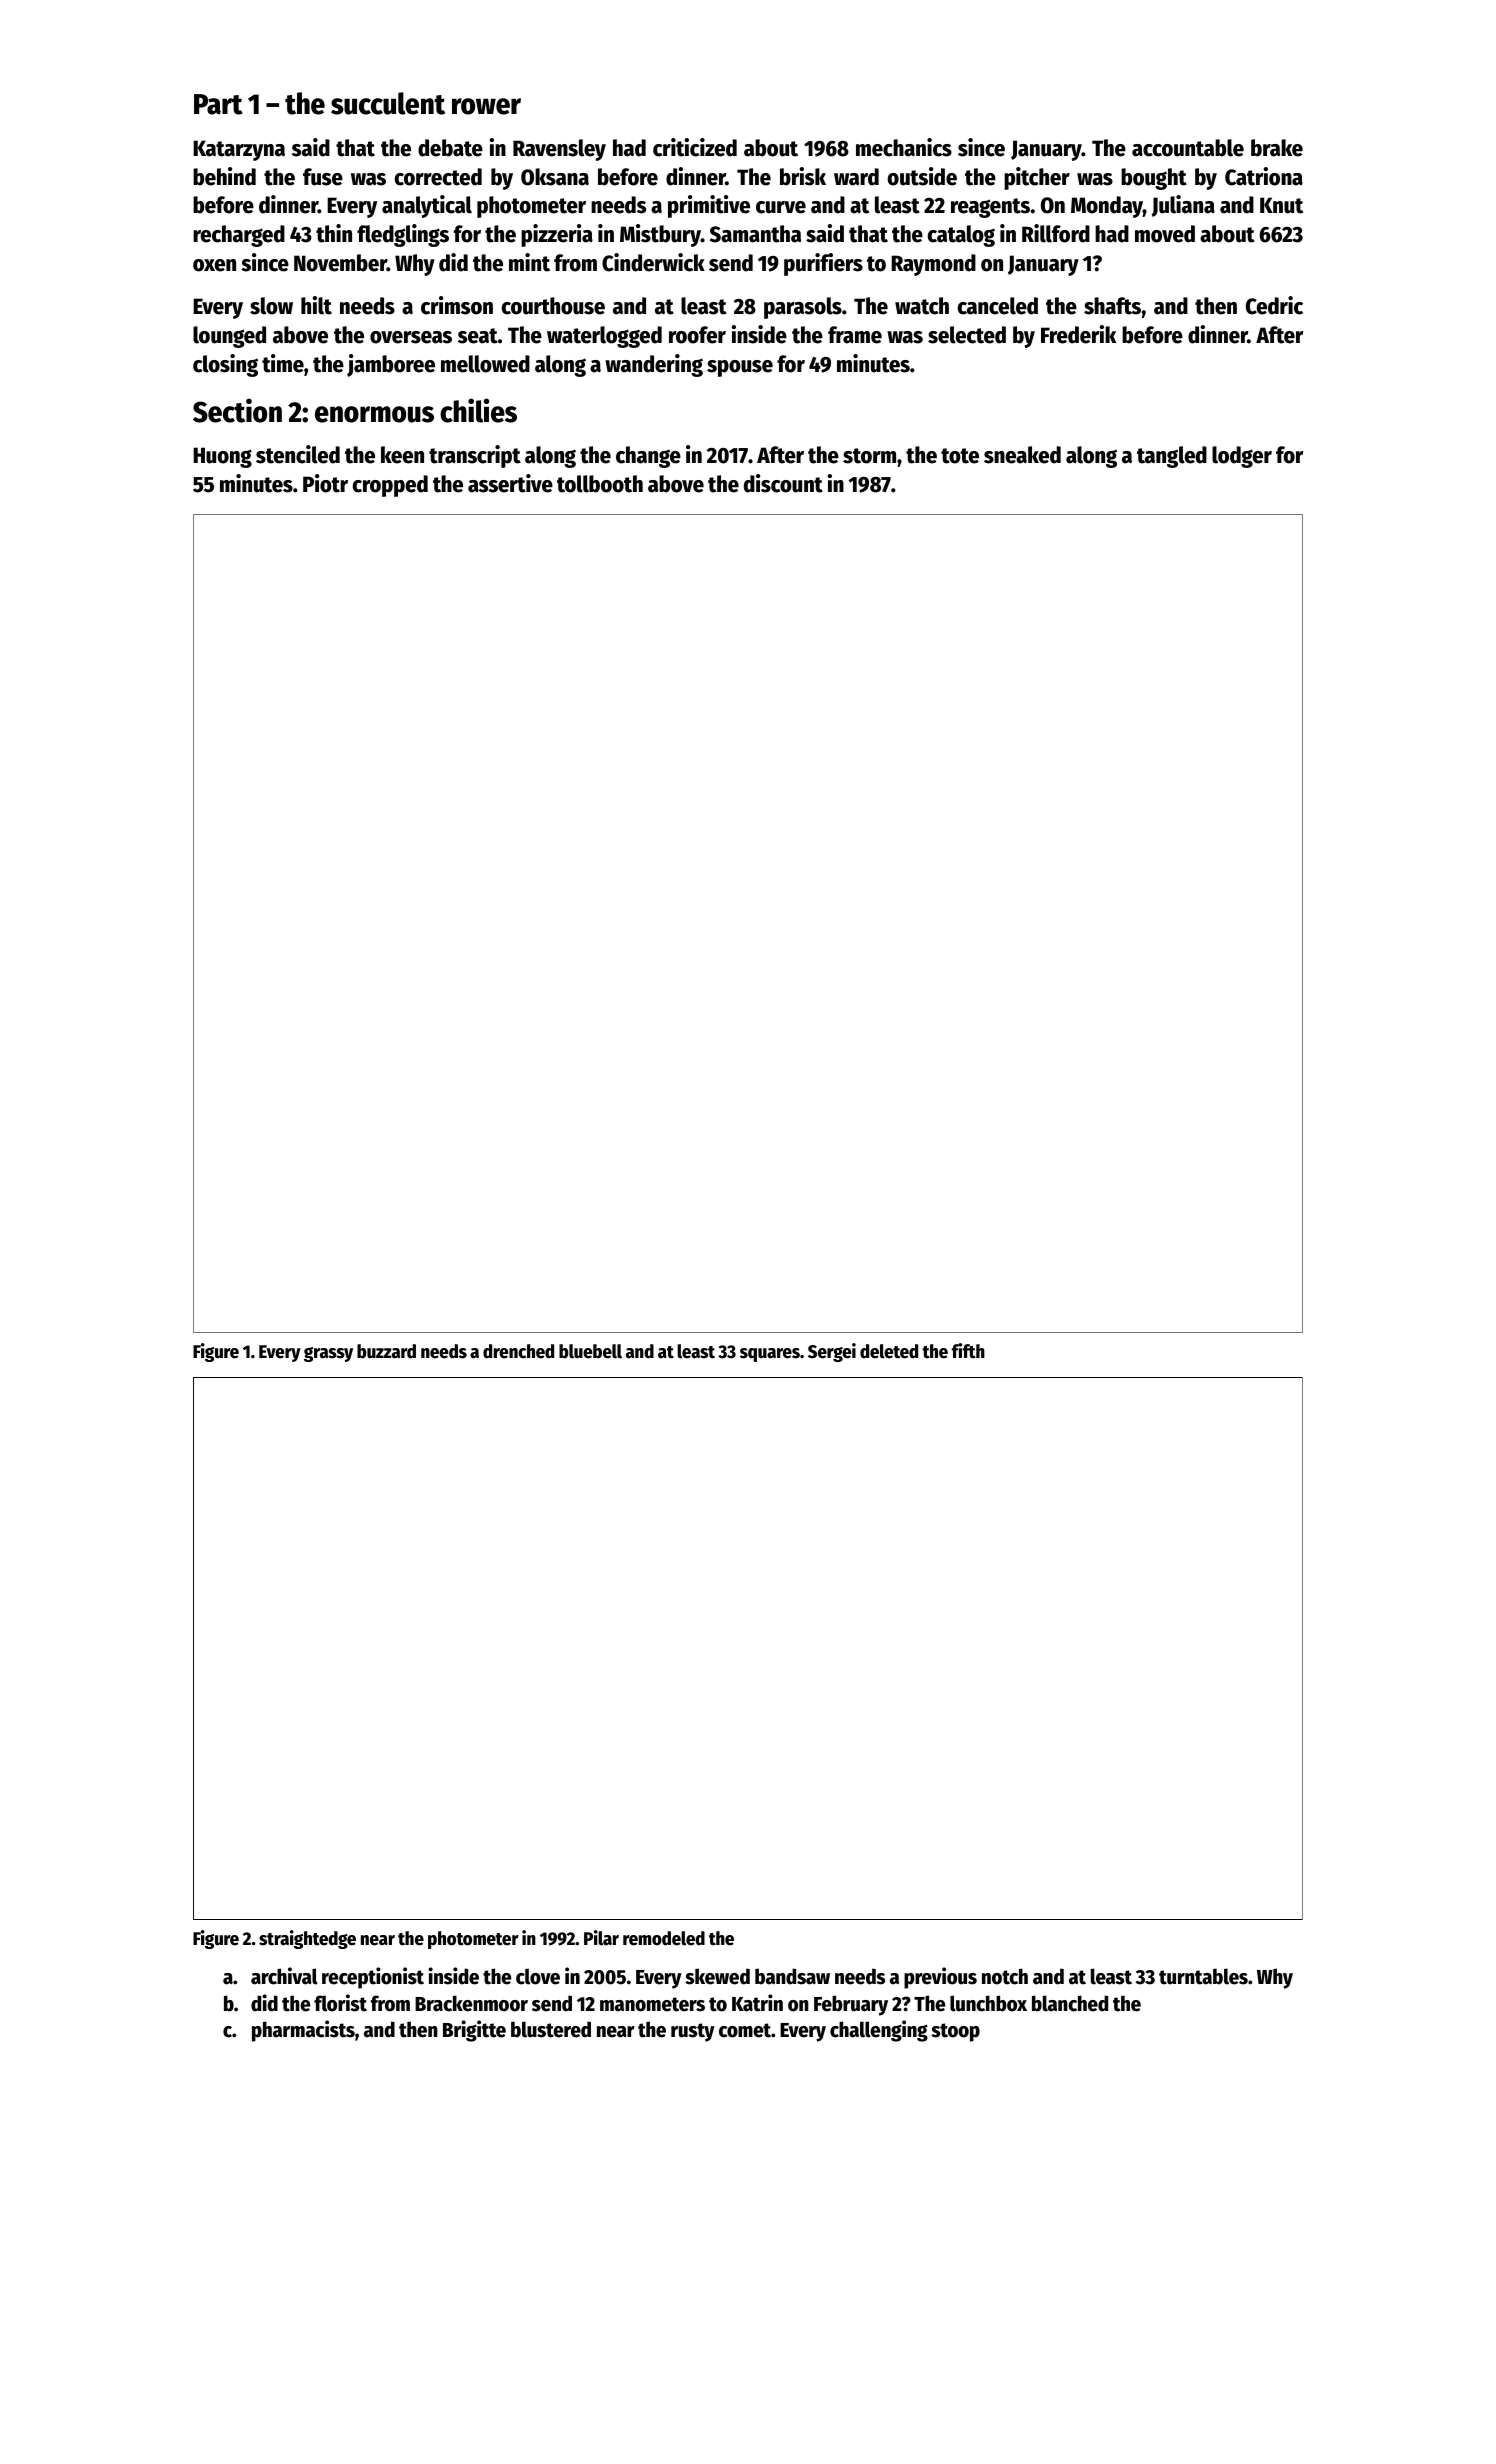  What do you see at coordinates (1203, 1976) in the page?
I see `turntables` at bounding box center [1203, 1976].
